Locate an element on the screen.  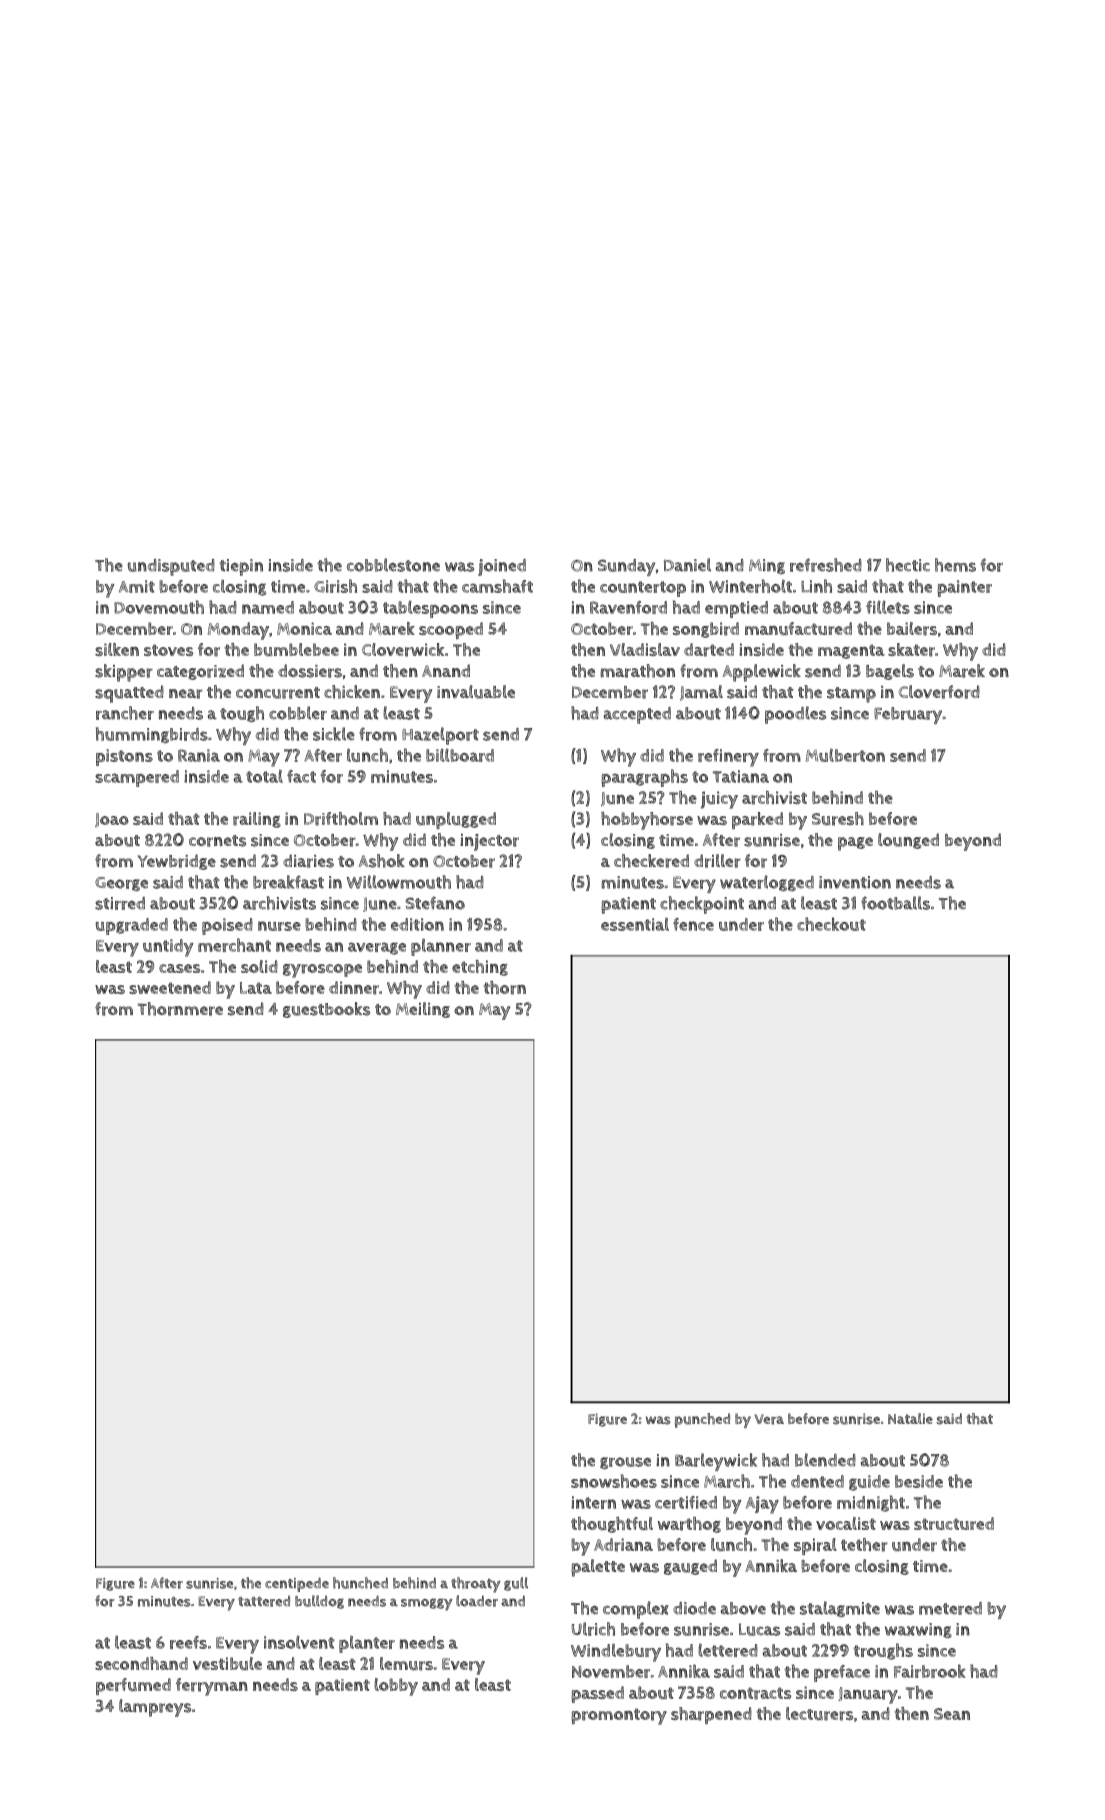
painter is located at coordinates (964, 588).
